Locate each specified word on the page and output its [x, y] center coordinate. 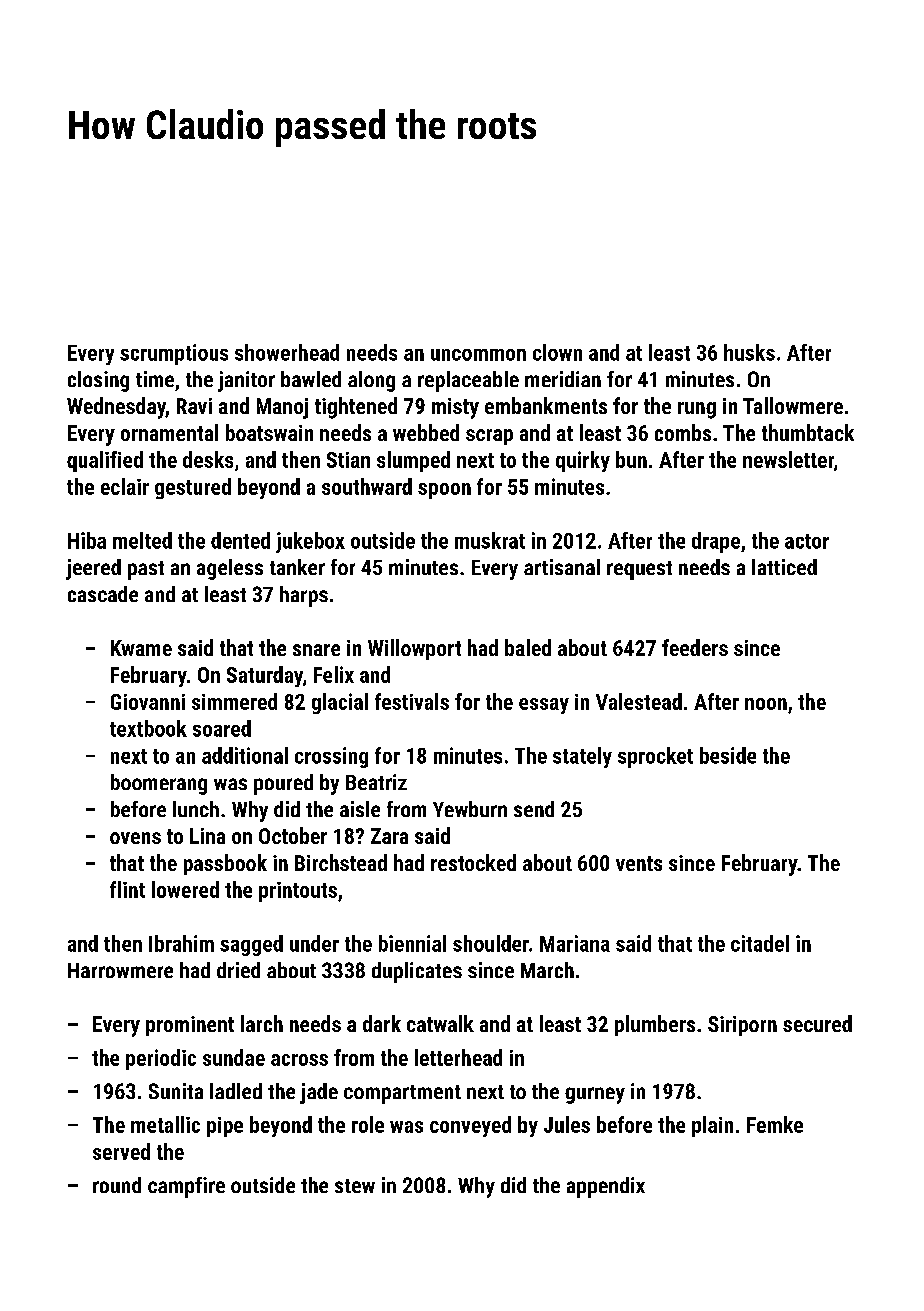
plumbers [655, 1025]
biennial [412, 943]
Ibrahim [181, 943]
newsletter [788, 459]
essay [544, 706]
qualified [105, 461]
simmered [234, 701]
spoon [444, 491]
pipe [225, 1127]
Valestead [639, 701]
